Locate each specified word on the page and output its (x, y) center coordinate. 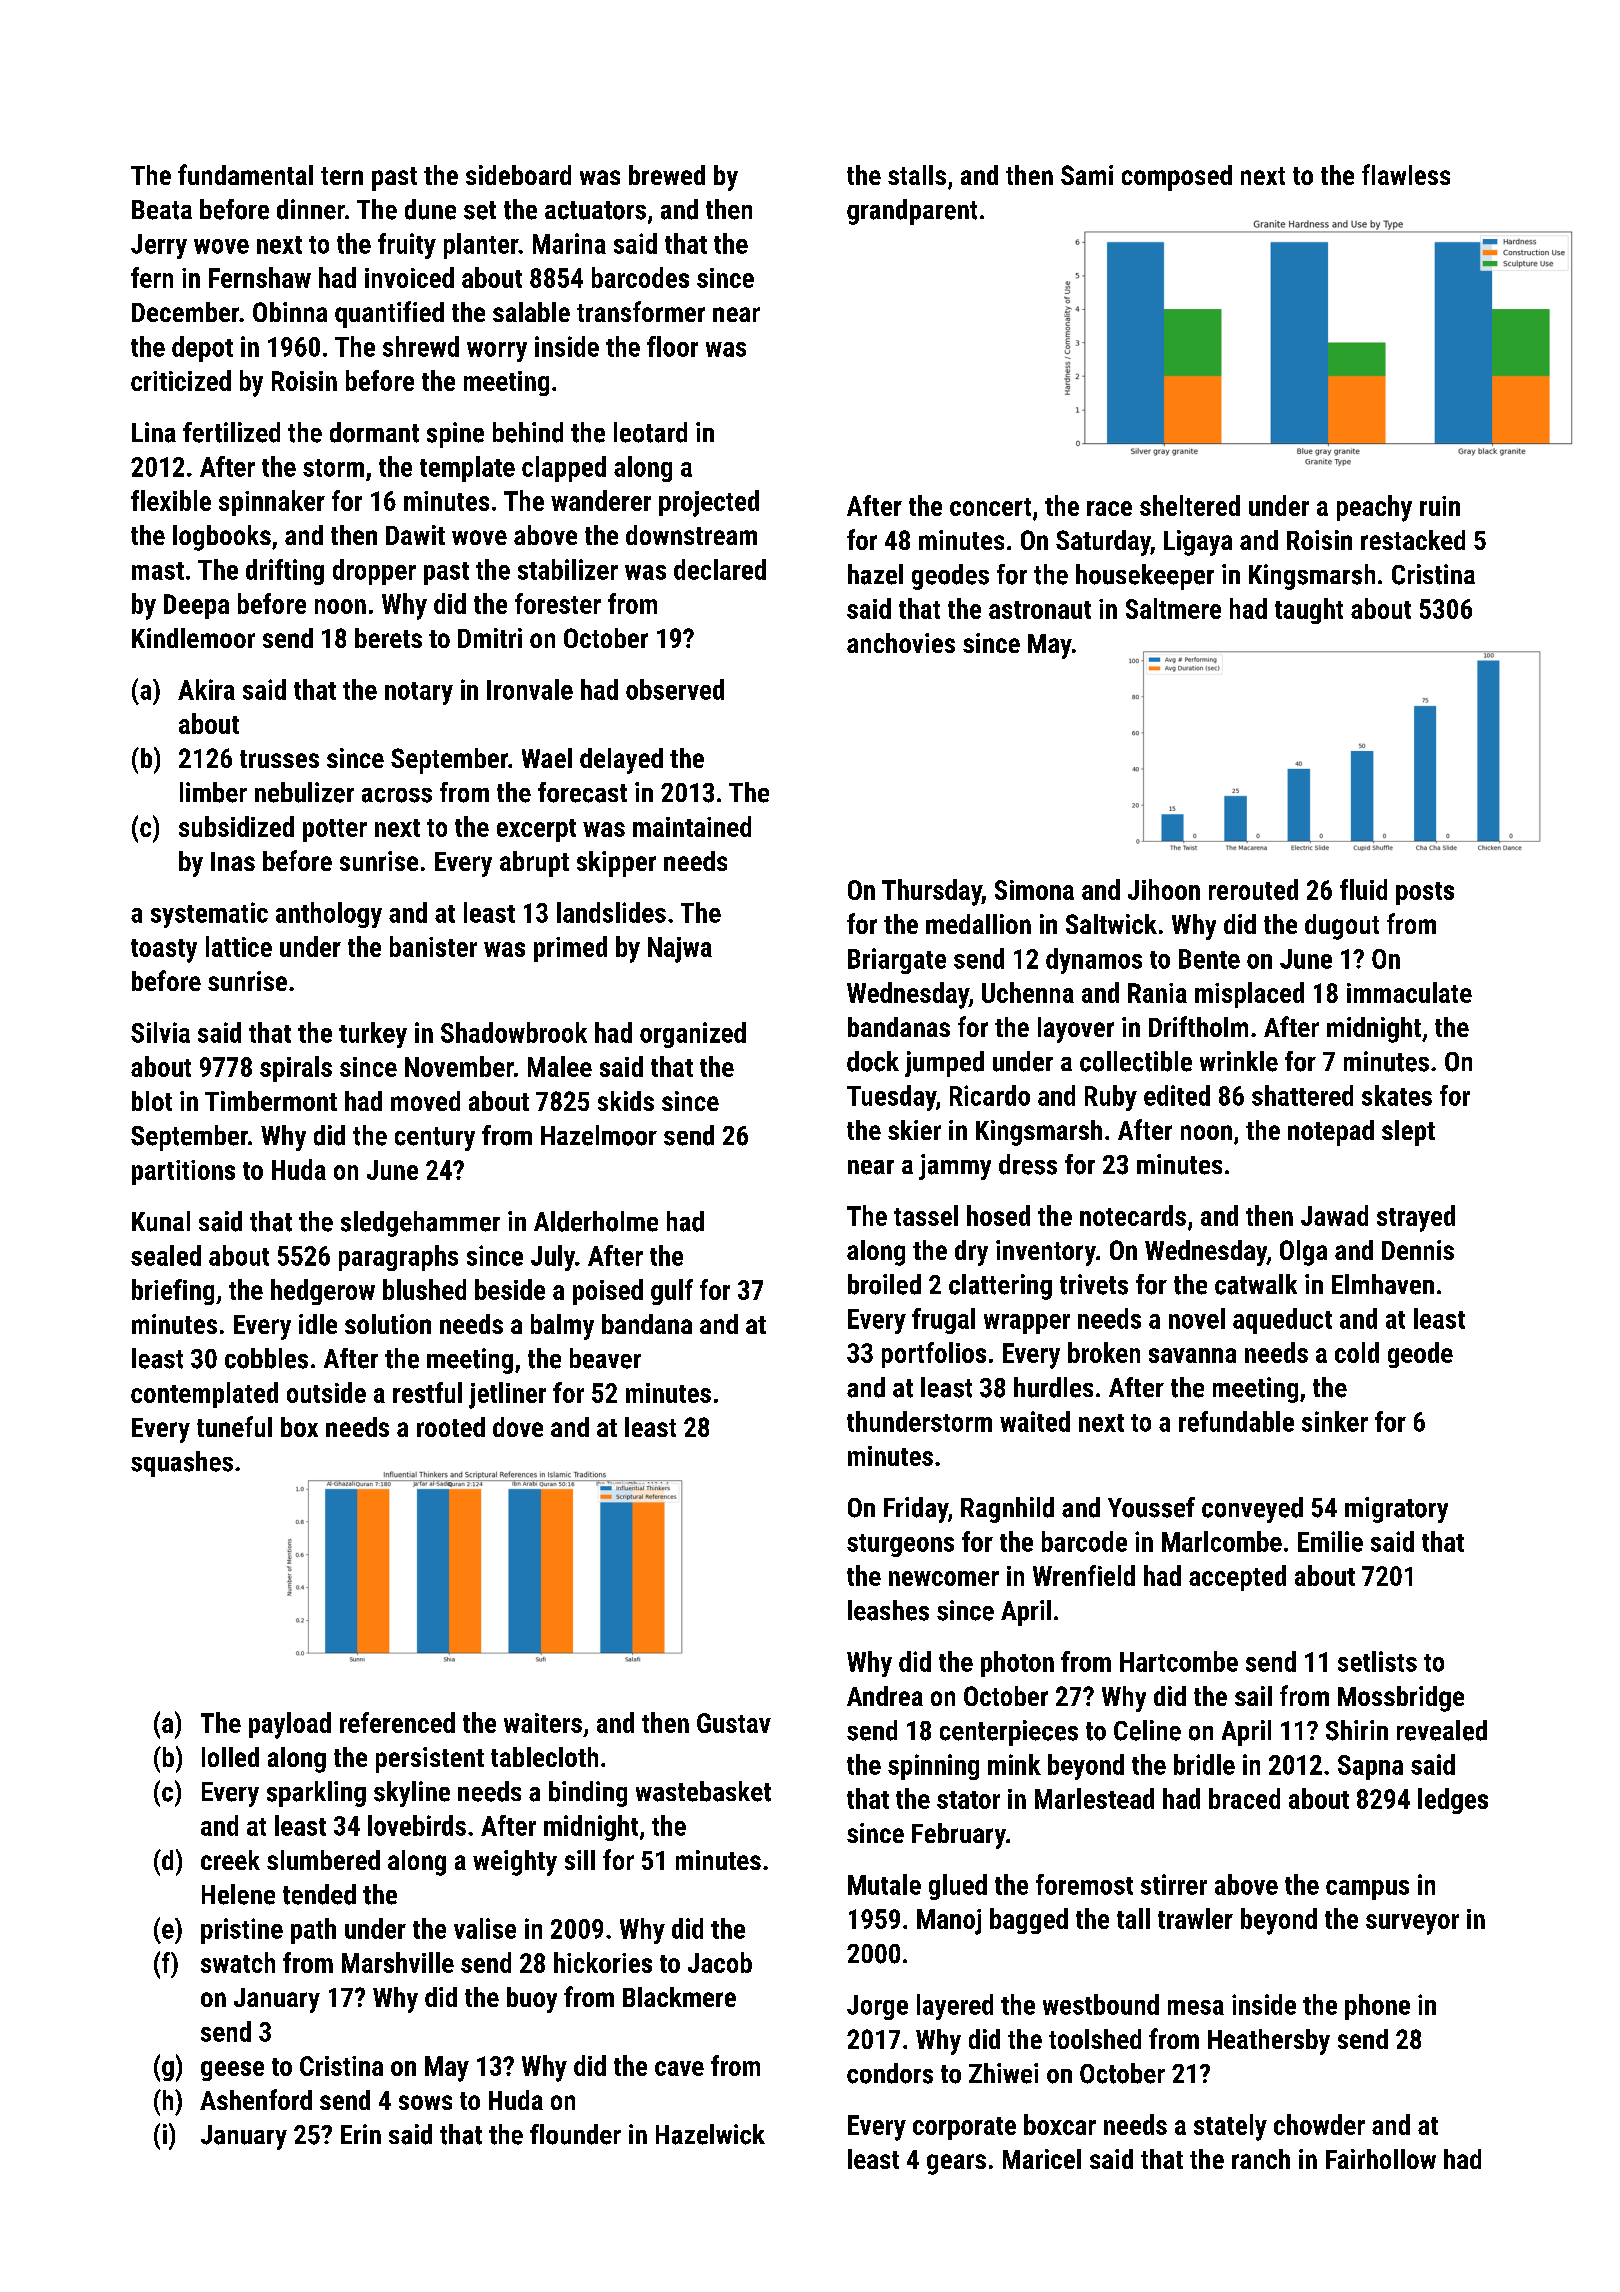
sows (425, 2102)
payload (290, 1725)
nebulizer (304, 792)
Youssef (1151, 1507)
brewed (667, 175)
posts (1425, 893)
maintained (692, 826)
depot (202, 349)
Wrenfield (1084, 1575)
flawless (1406, 174)
